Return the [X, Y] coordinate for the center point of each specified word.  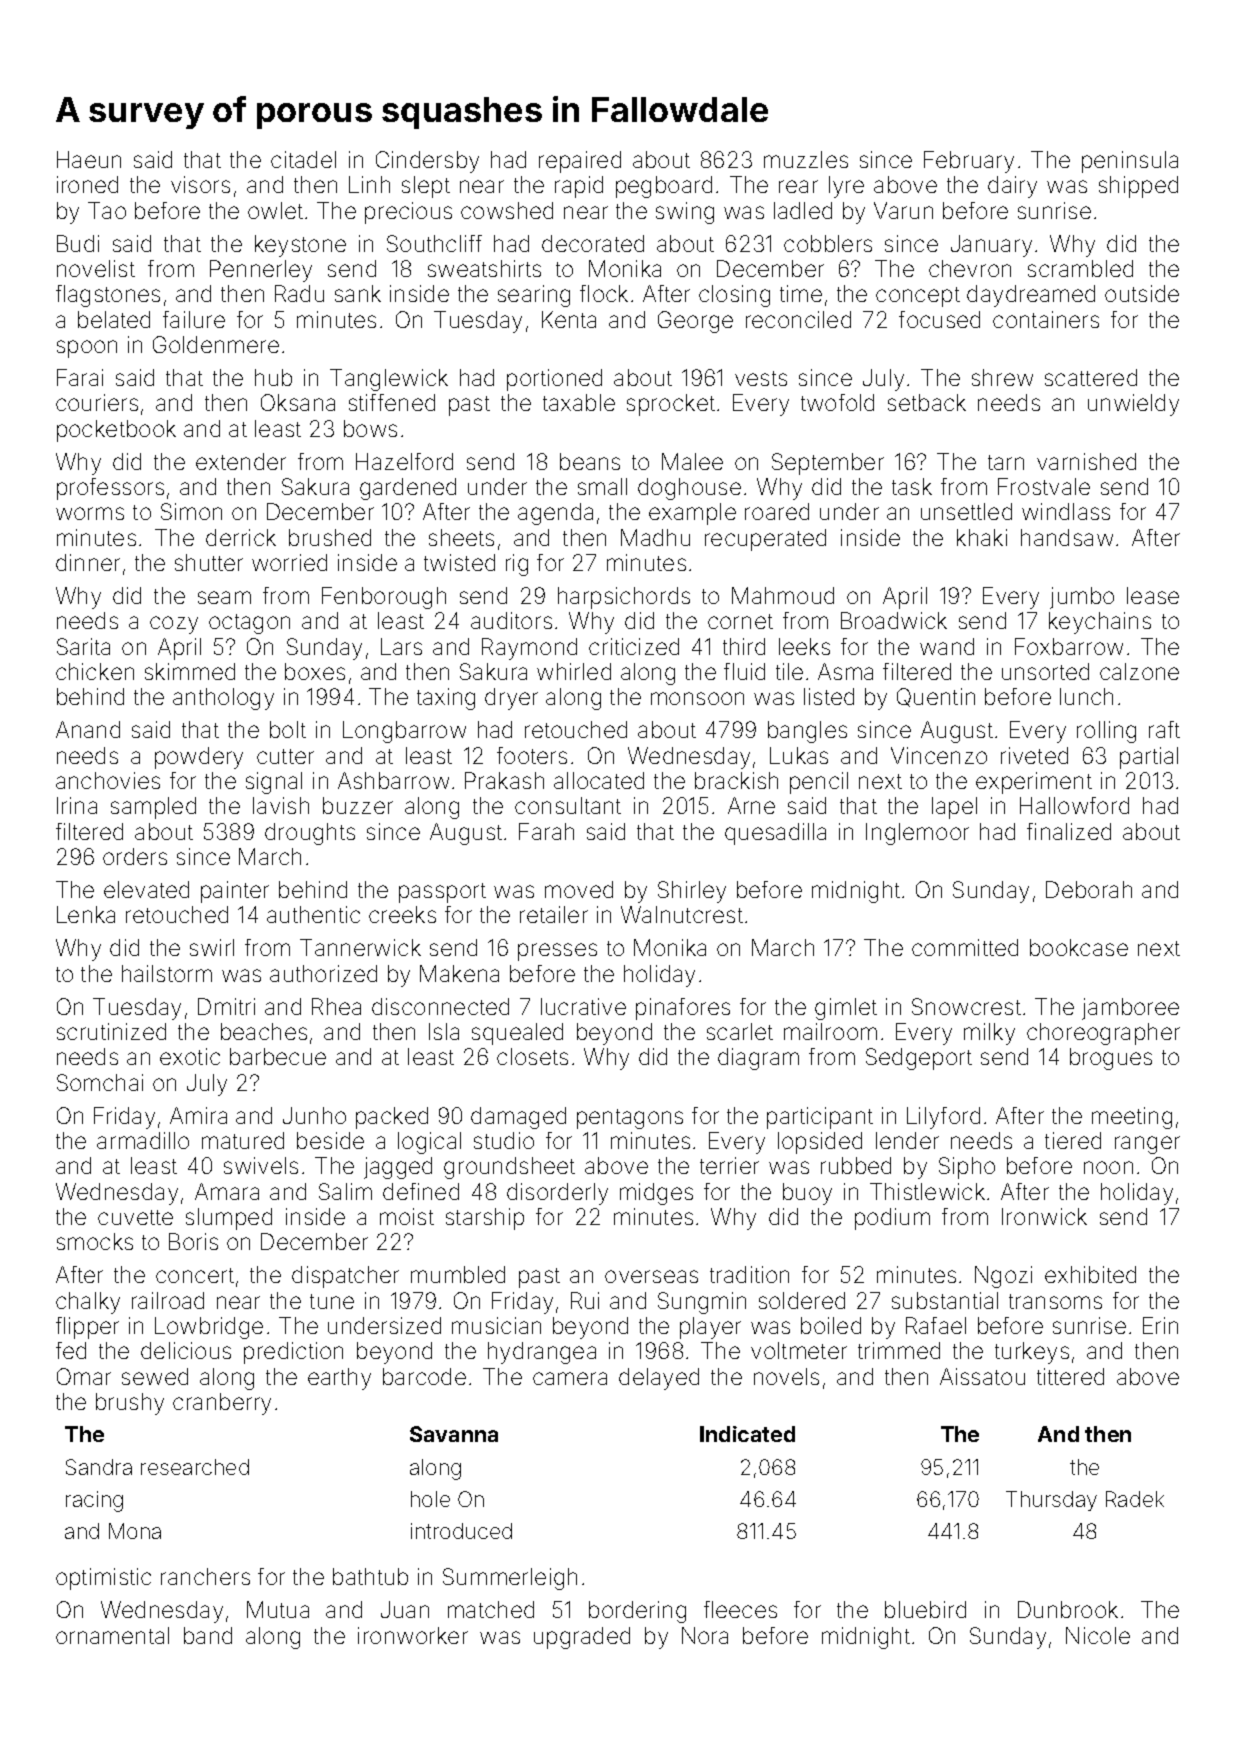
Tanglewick [389, 380]
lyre [846, 187]
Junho [314, 1115]
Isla [444, 1031]
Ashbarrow [393, 780]
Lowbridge [209, 1328]
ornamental [112, 1635]
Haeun [89, 159]
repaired [580, 162]
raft [1164, 729]
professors [110, 489]
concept [918, 297]
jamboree [1130, 1009]
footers [532, 755]
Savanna [454, 1434]
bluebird [925, 1609]
